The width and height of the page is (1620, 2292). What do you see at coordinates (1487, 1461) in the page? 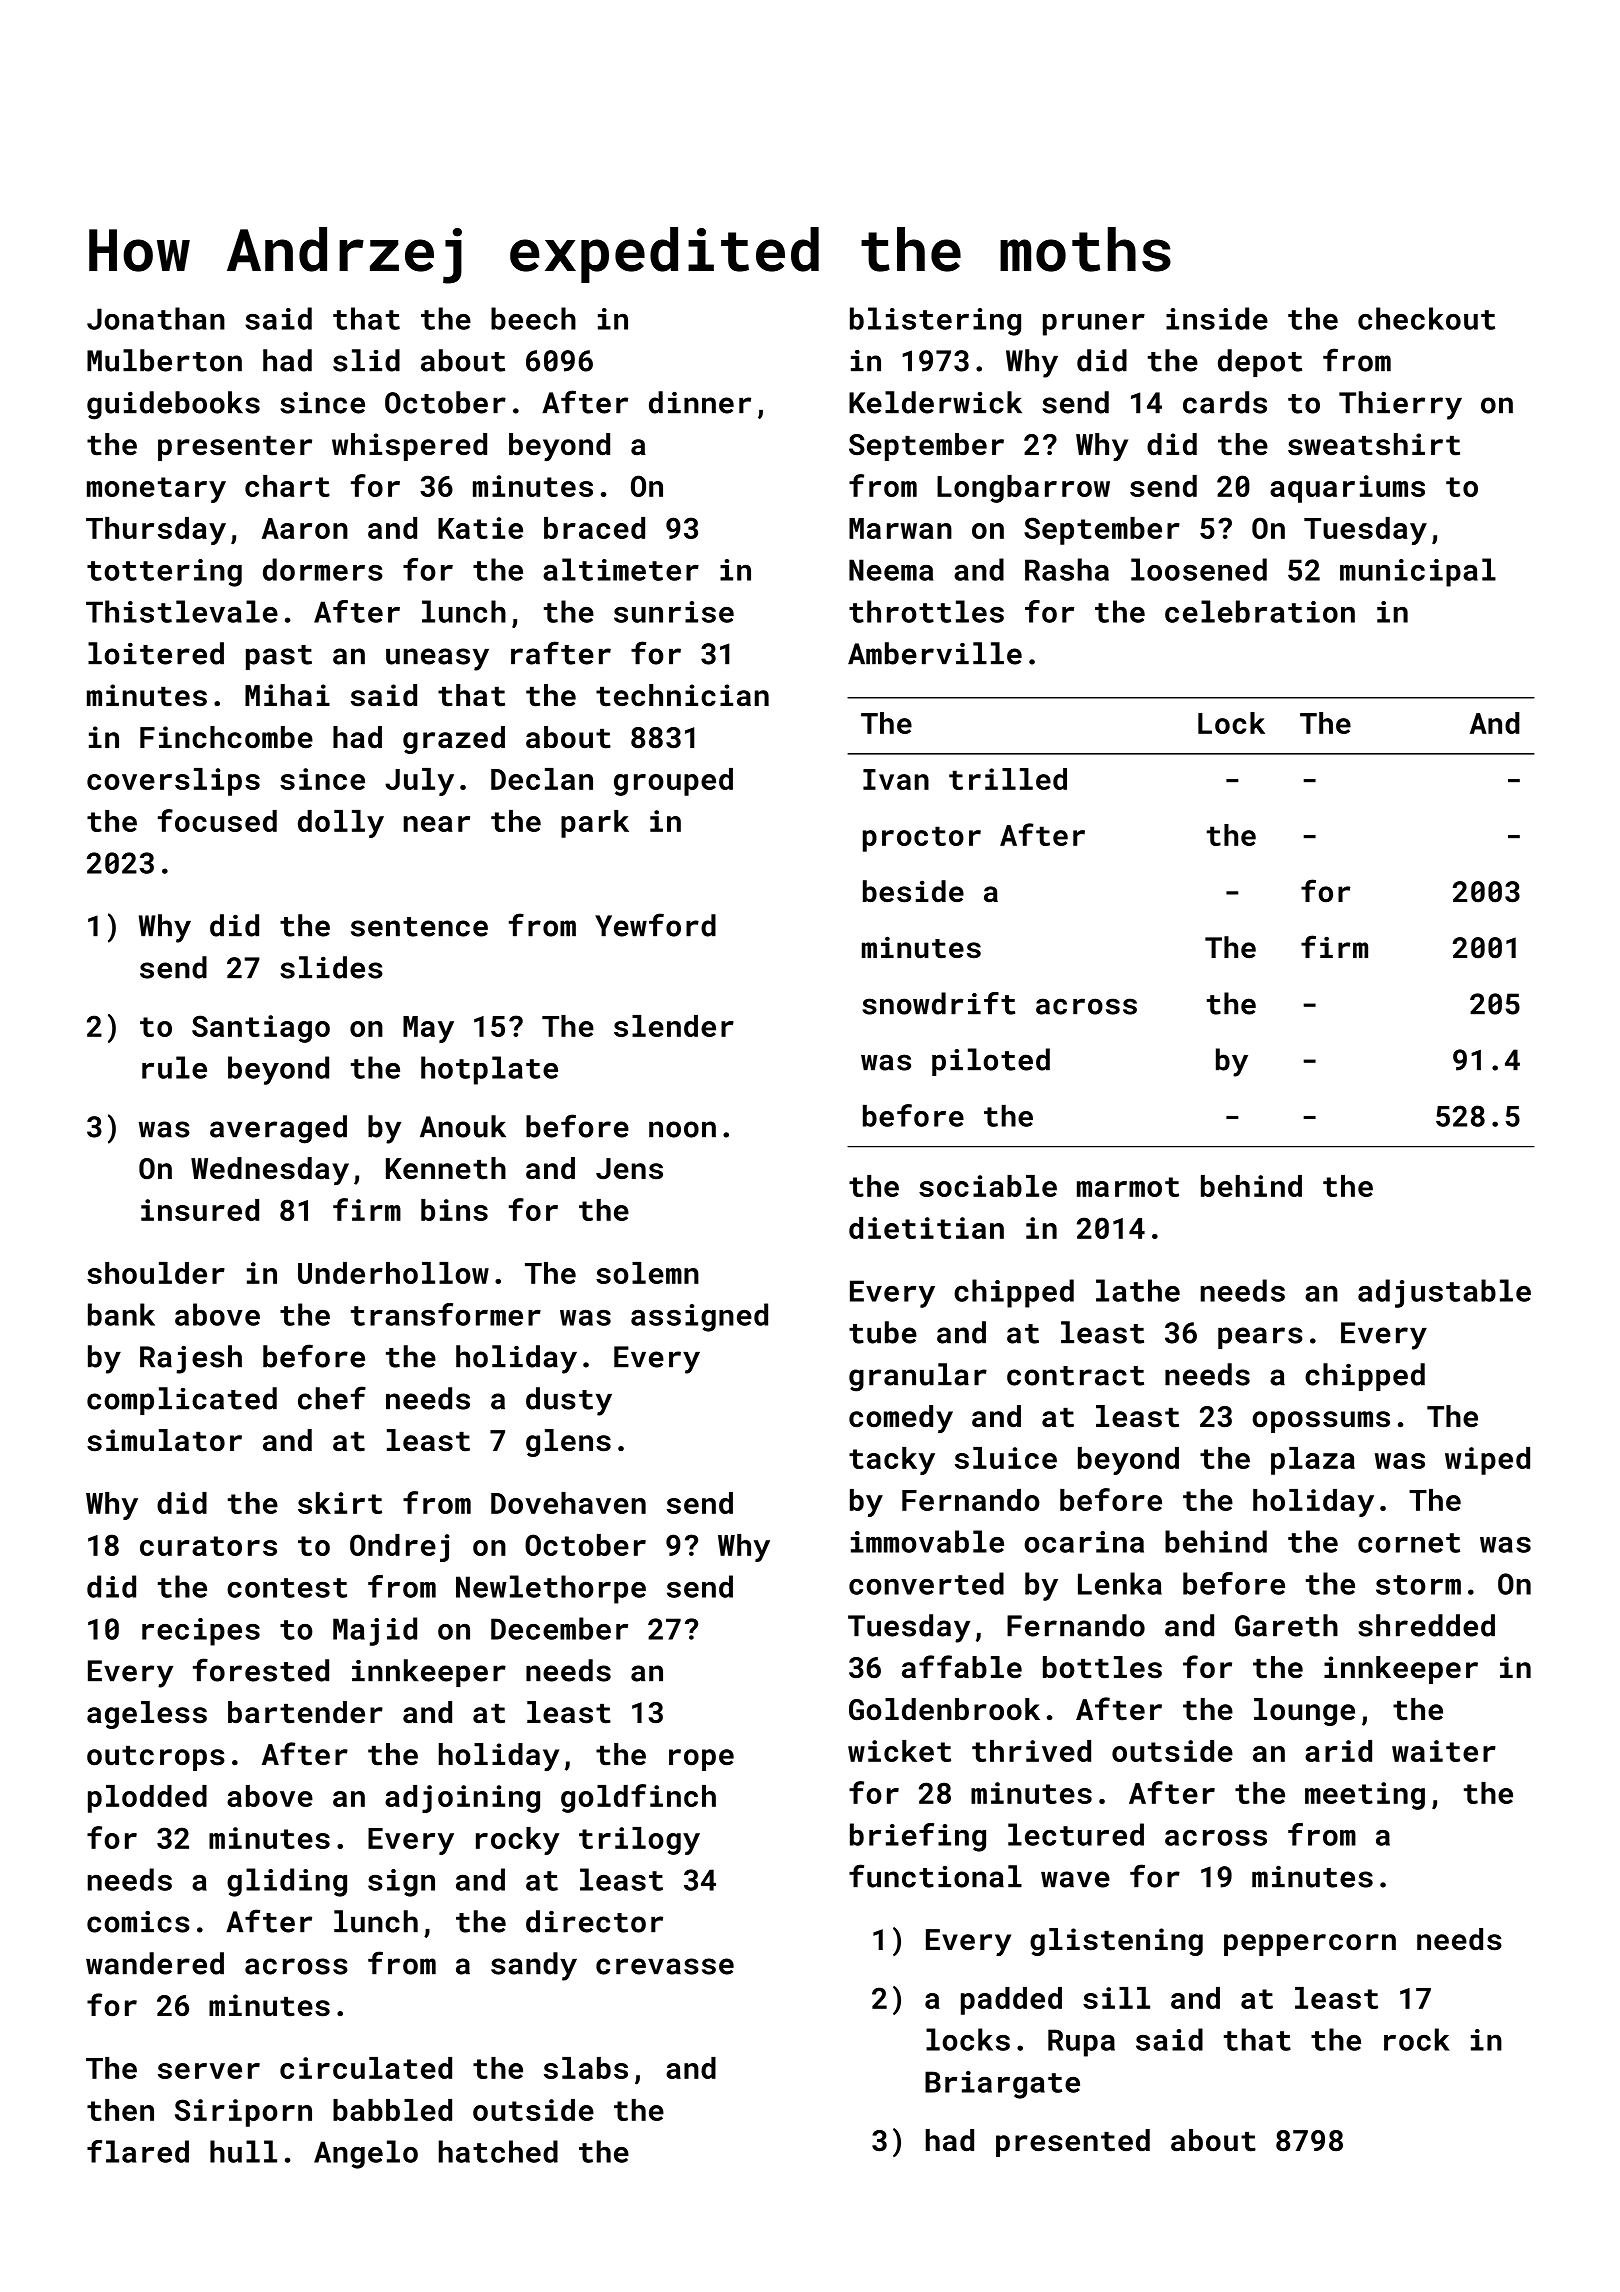
I see `wiped` at bounding box center [1487, 1461].
